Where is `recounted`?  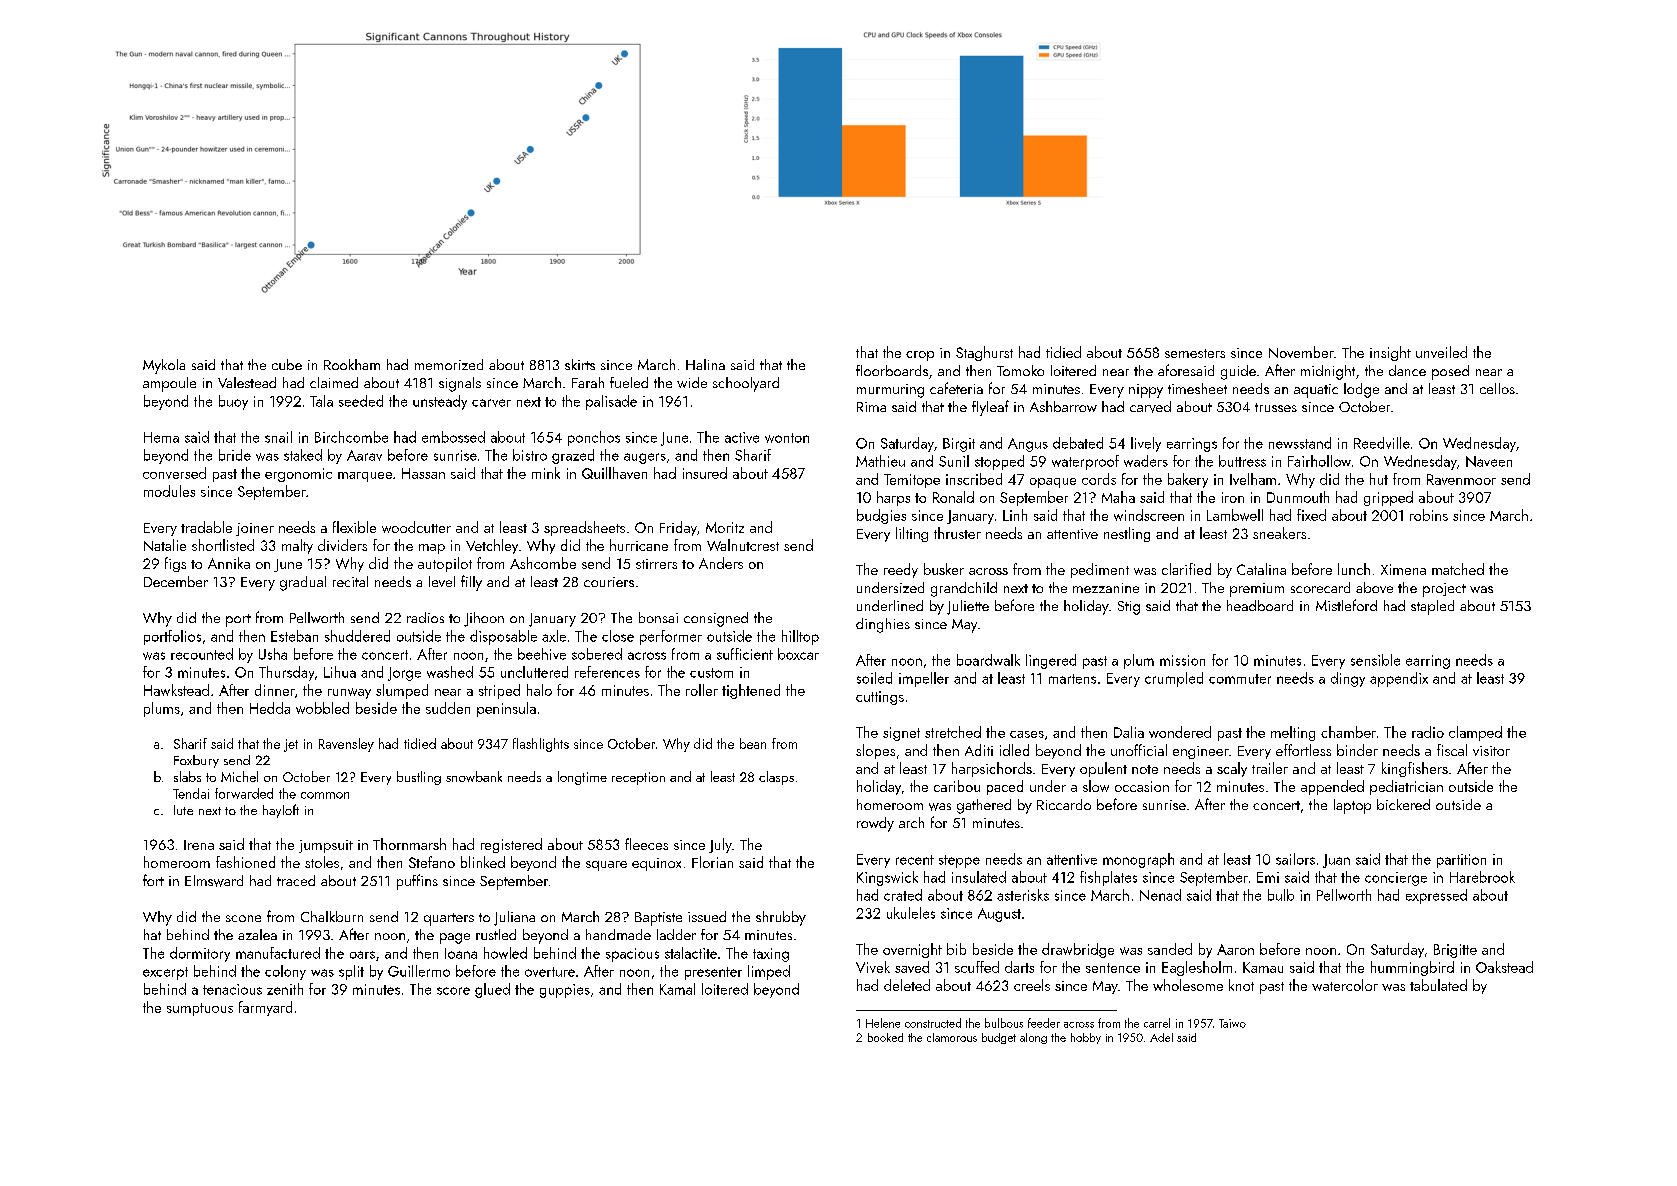
recounted is located at coordinates (202, 654).
